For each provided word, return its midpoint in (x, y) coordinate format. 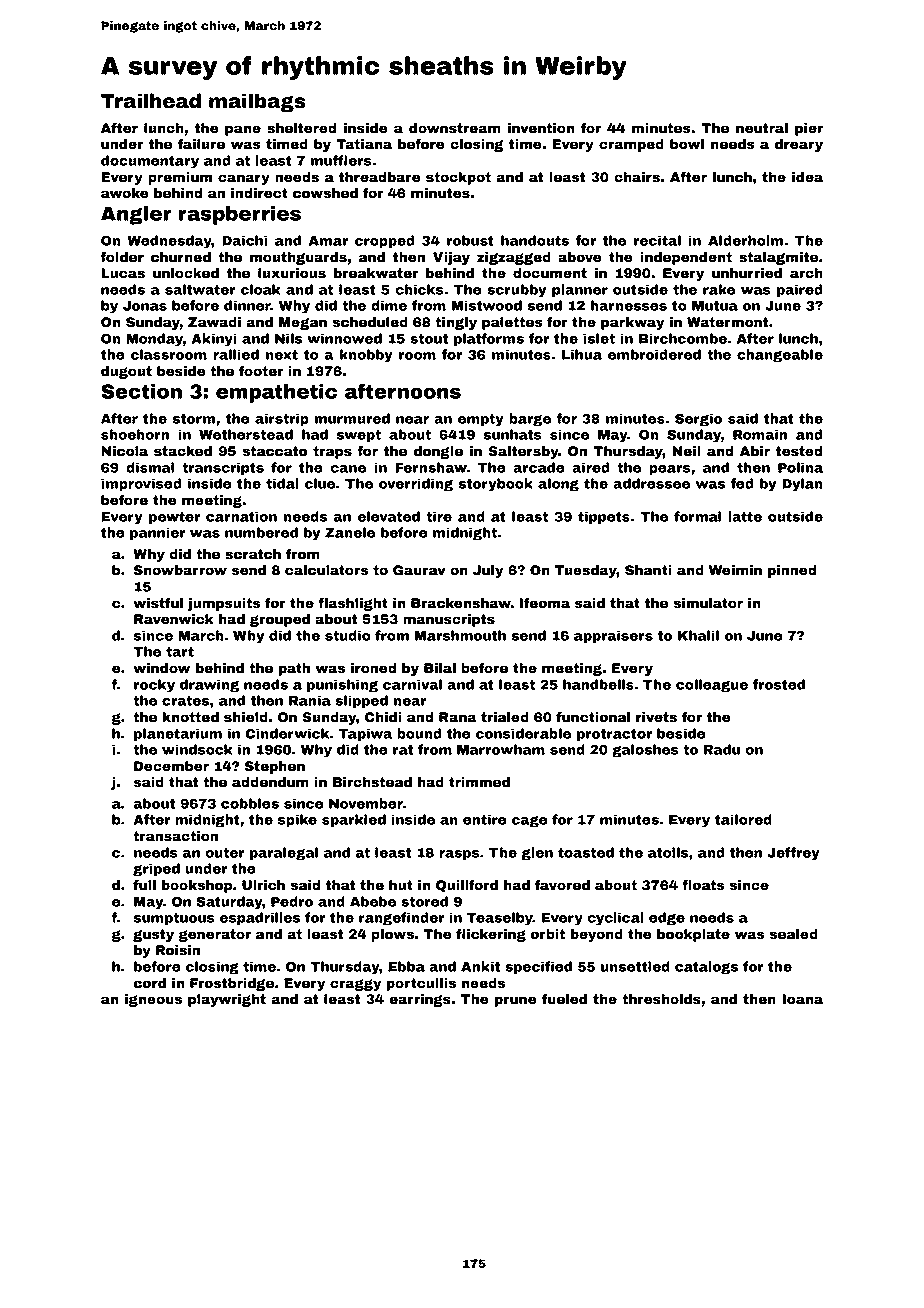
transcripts (223, 469)
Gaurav (419, 570)
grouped (280, 620)
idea (807, 177)
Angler (136, 215)
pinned (792, 571)
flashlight (353, 604)
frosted (779, 684)
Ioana (802, 999)
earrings (420, 1000)
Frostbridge (232, 984)
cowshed (325, 193)
